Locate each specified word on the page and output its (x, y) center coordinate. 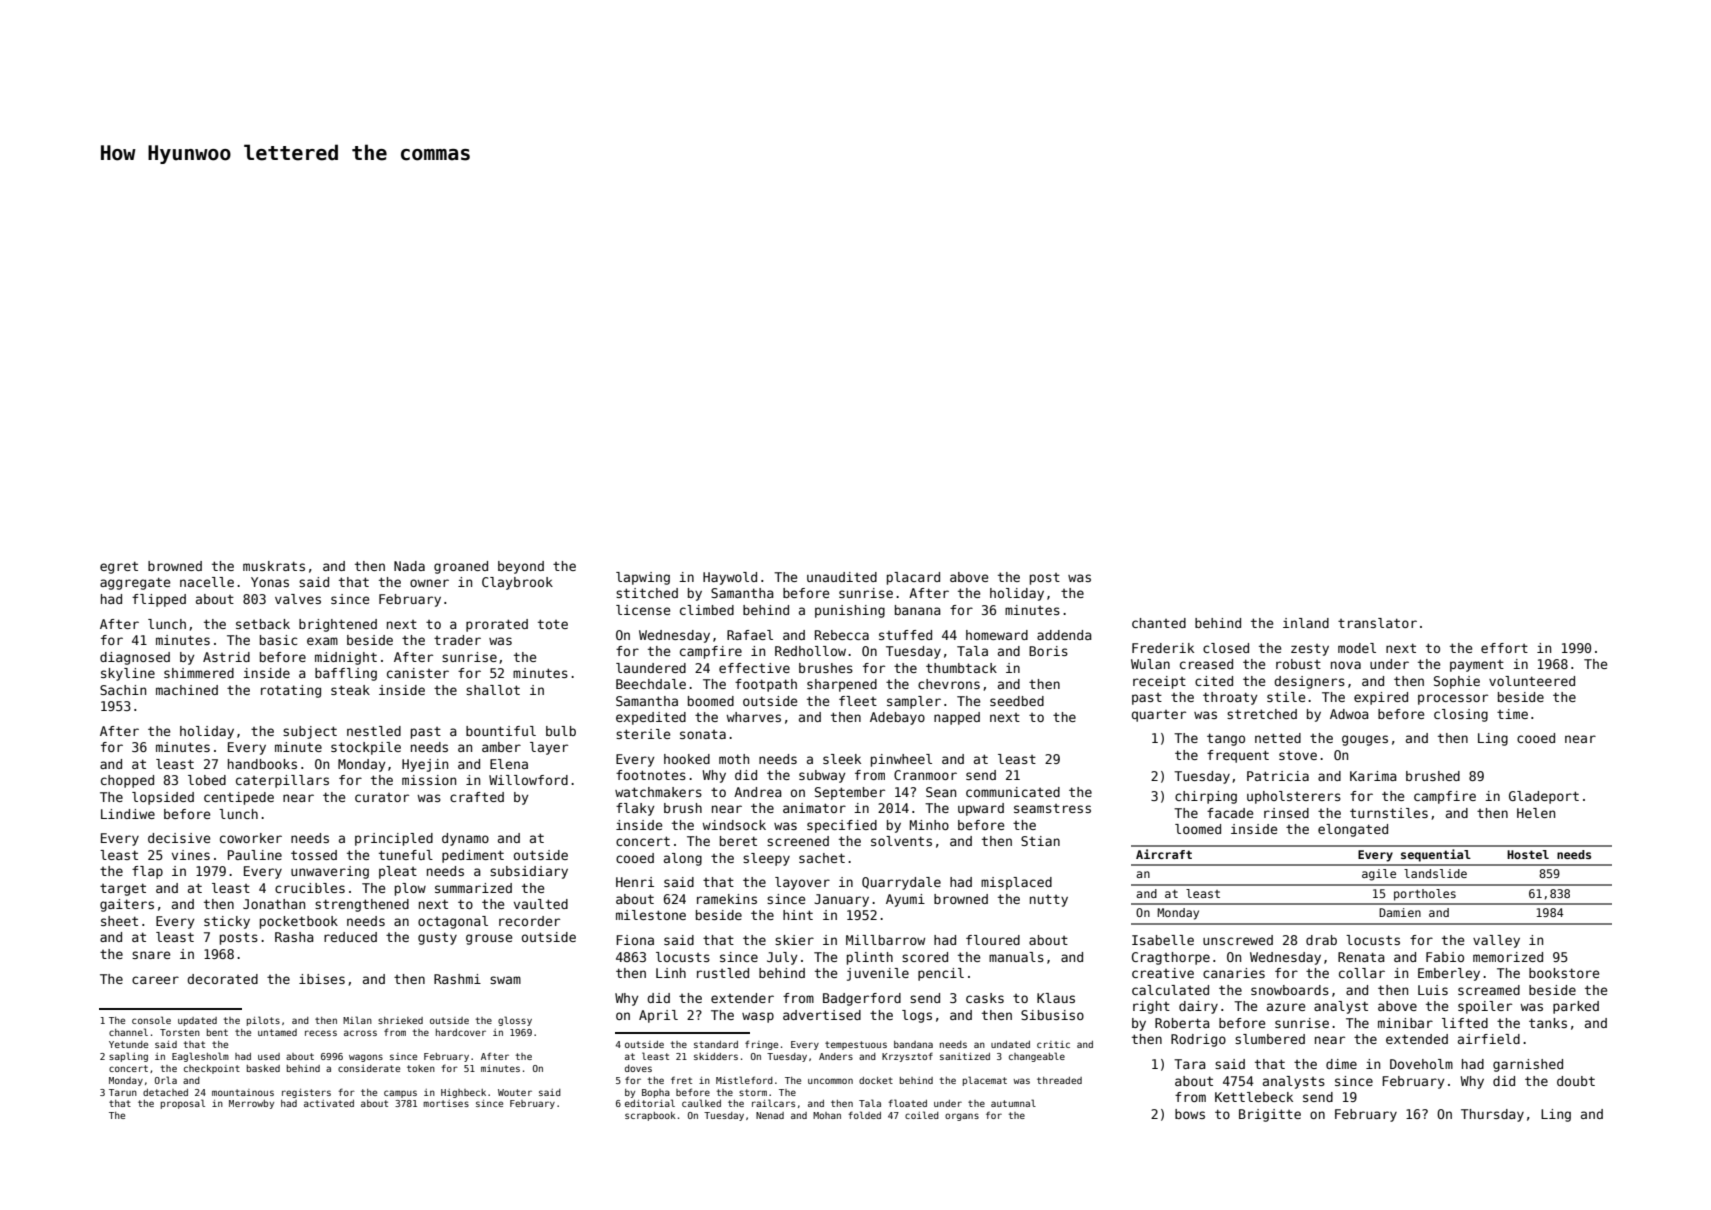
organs (962, 1117)
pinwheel (901, 760)
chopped (127, 781)
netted (1278, 738)
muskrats (274, 566)
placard (913, 578)
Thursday (1492, 1115)
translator (1377, 623)
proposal (183, 1104)
